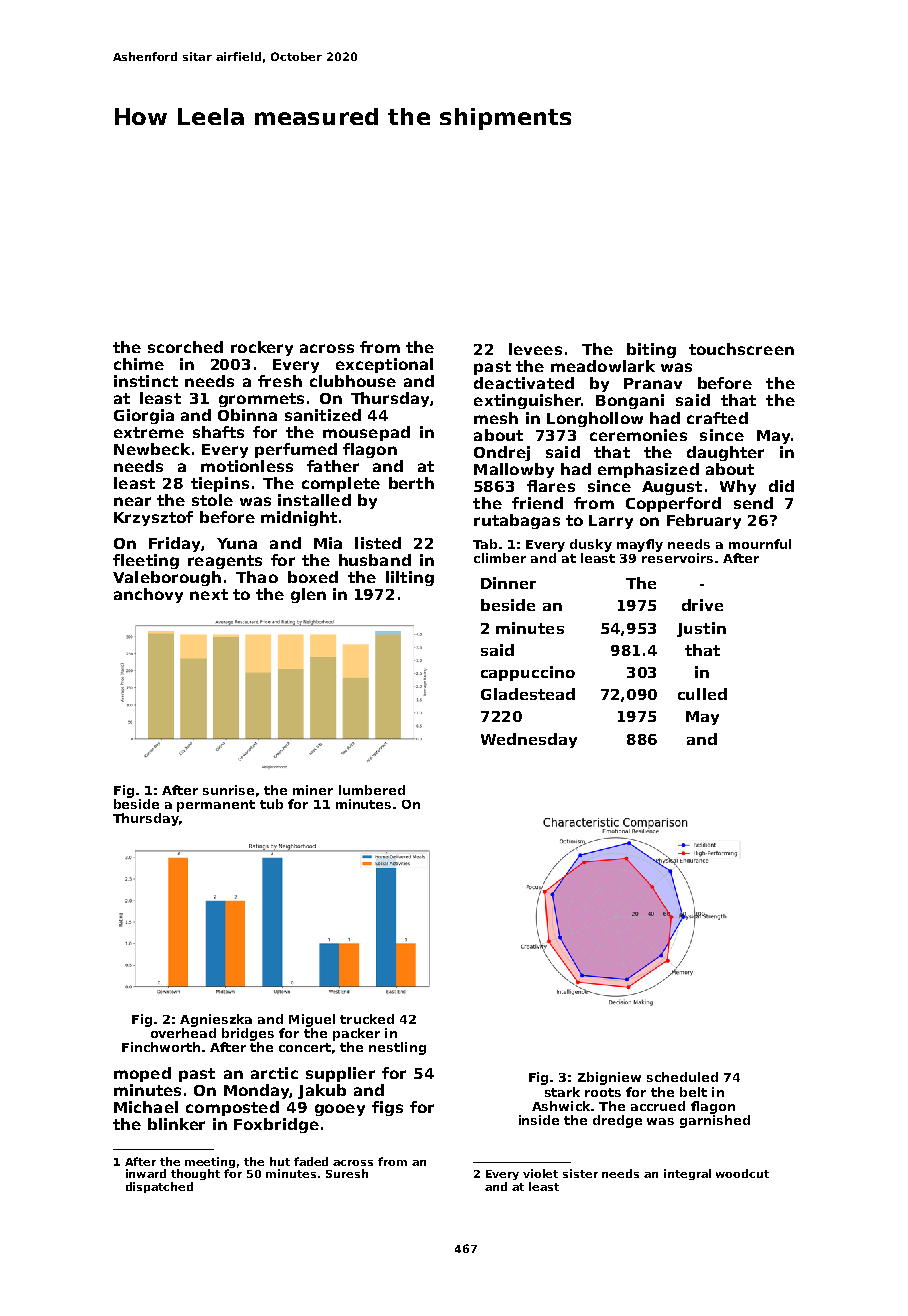  I want to click on overhead, so click(183, 1033).
